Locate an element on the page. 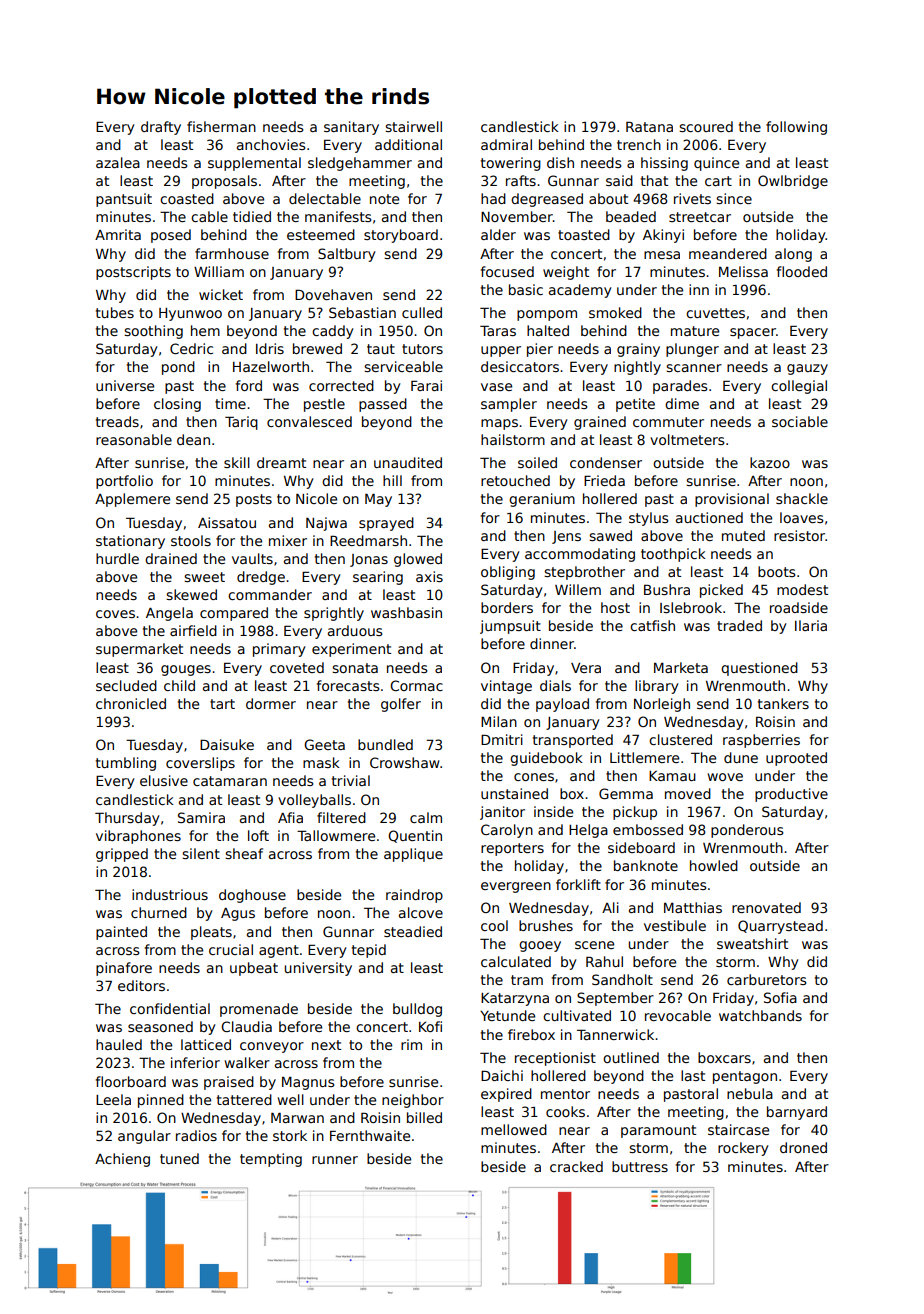  buttress is located at coordinates (640, 1166).
